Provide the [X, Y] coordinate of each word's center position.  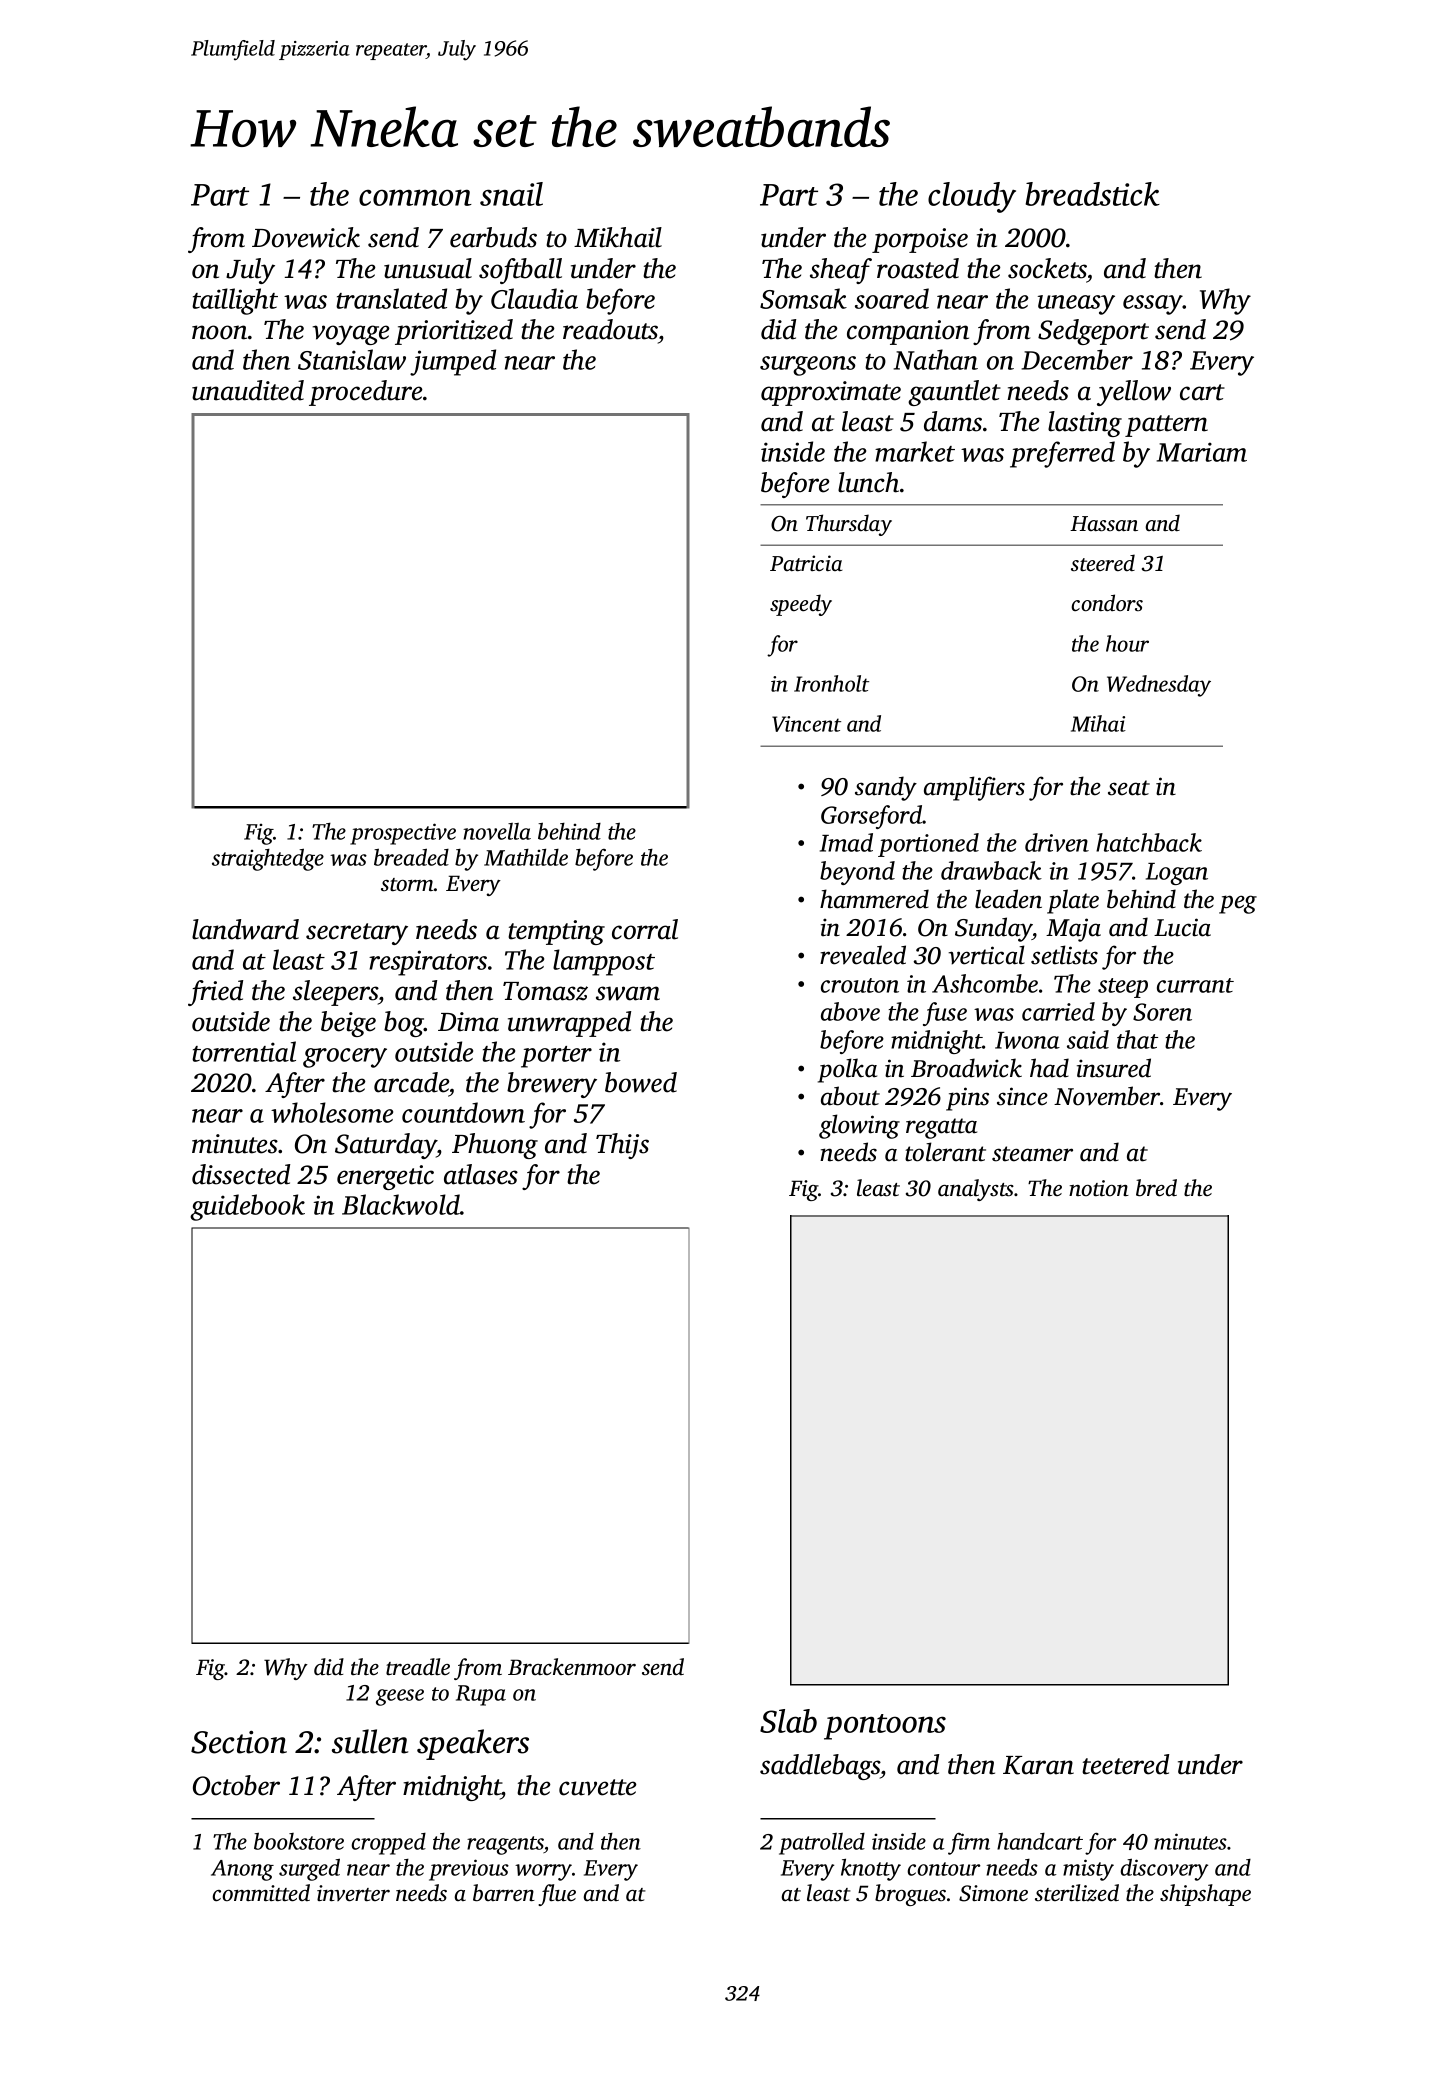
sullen [370, 1741]
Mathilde [526, 857]
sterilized [1077, 1893]
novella [497, 831]
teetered [1125, 1764]
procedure [366, 393]
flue [557, 1895]
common [415, 197]
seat [1129, 788]
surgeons [808, 366]
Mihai [1098, 723]
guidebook [247, 1207]
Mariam [1202, 452]
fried [215, 993]
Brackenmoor [572, 1667]
